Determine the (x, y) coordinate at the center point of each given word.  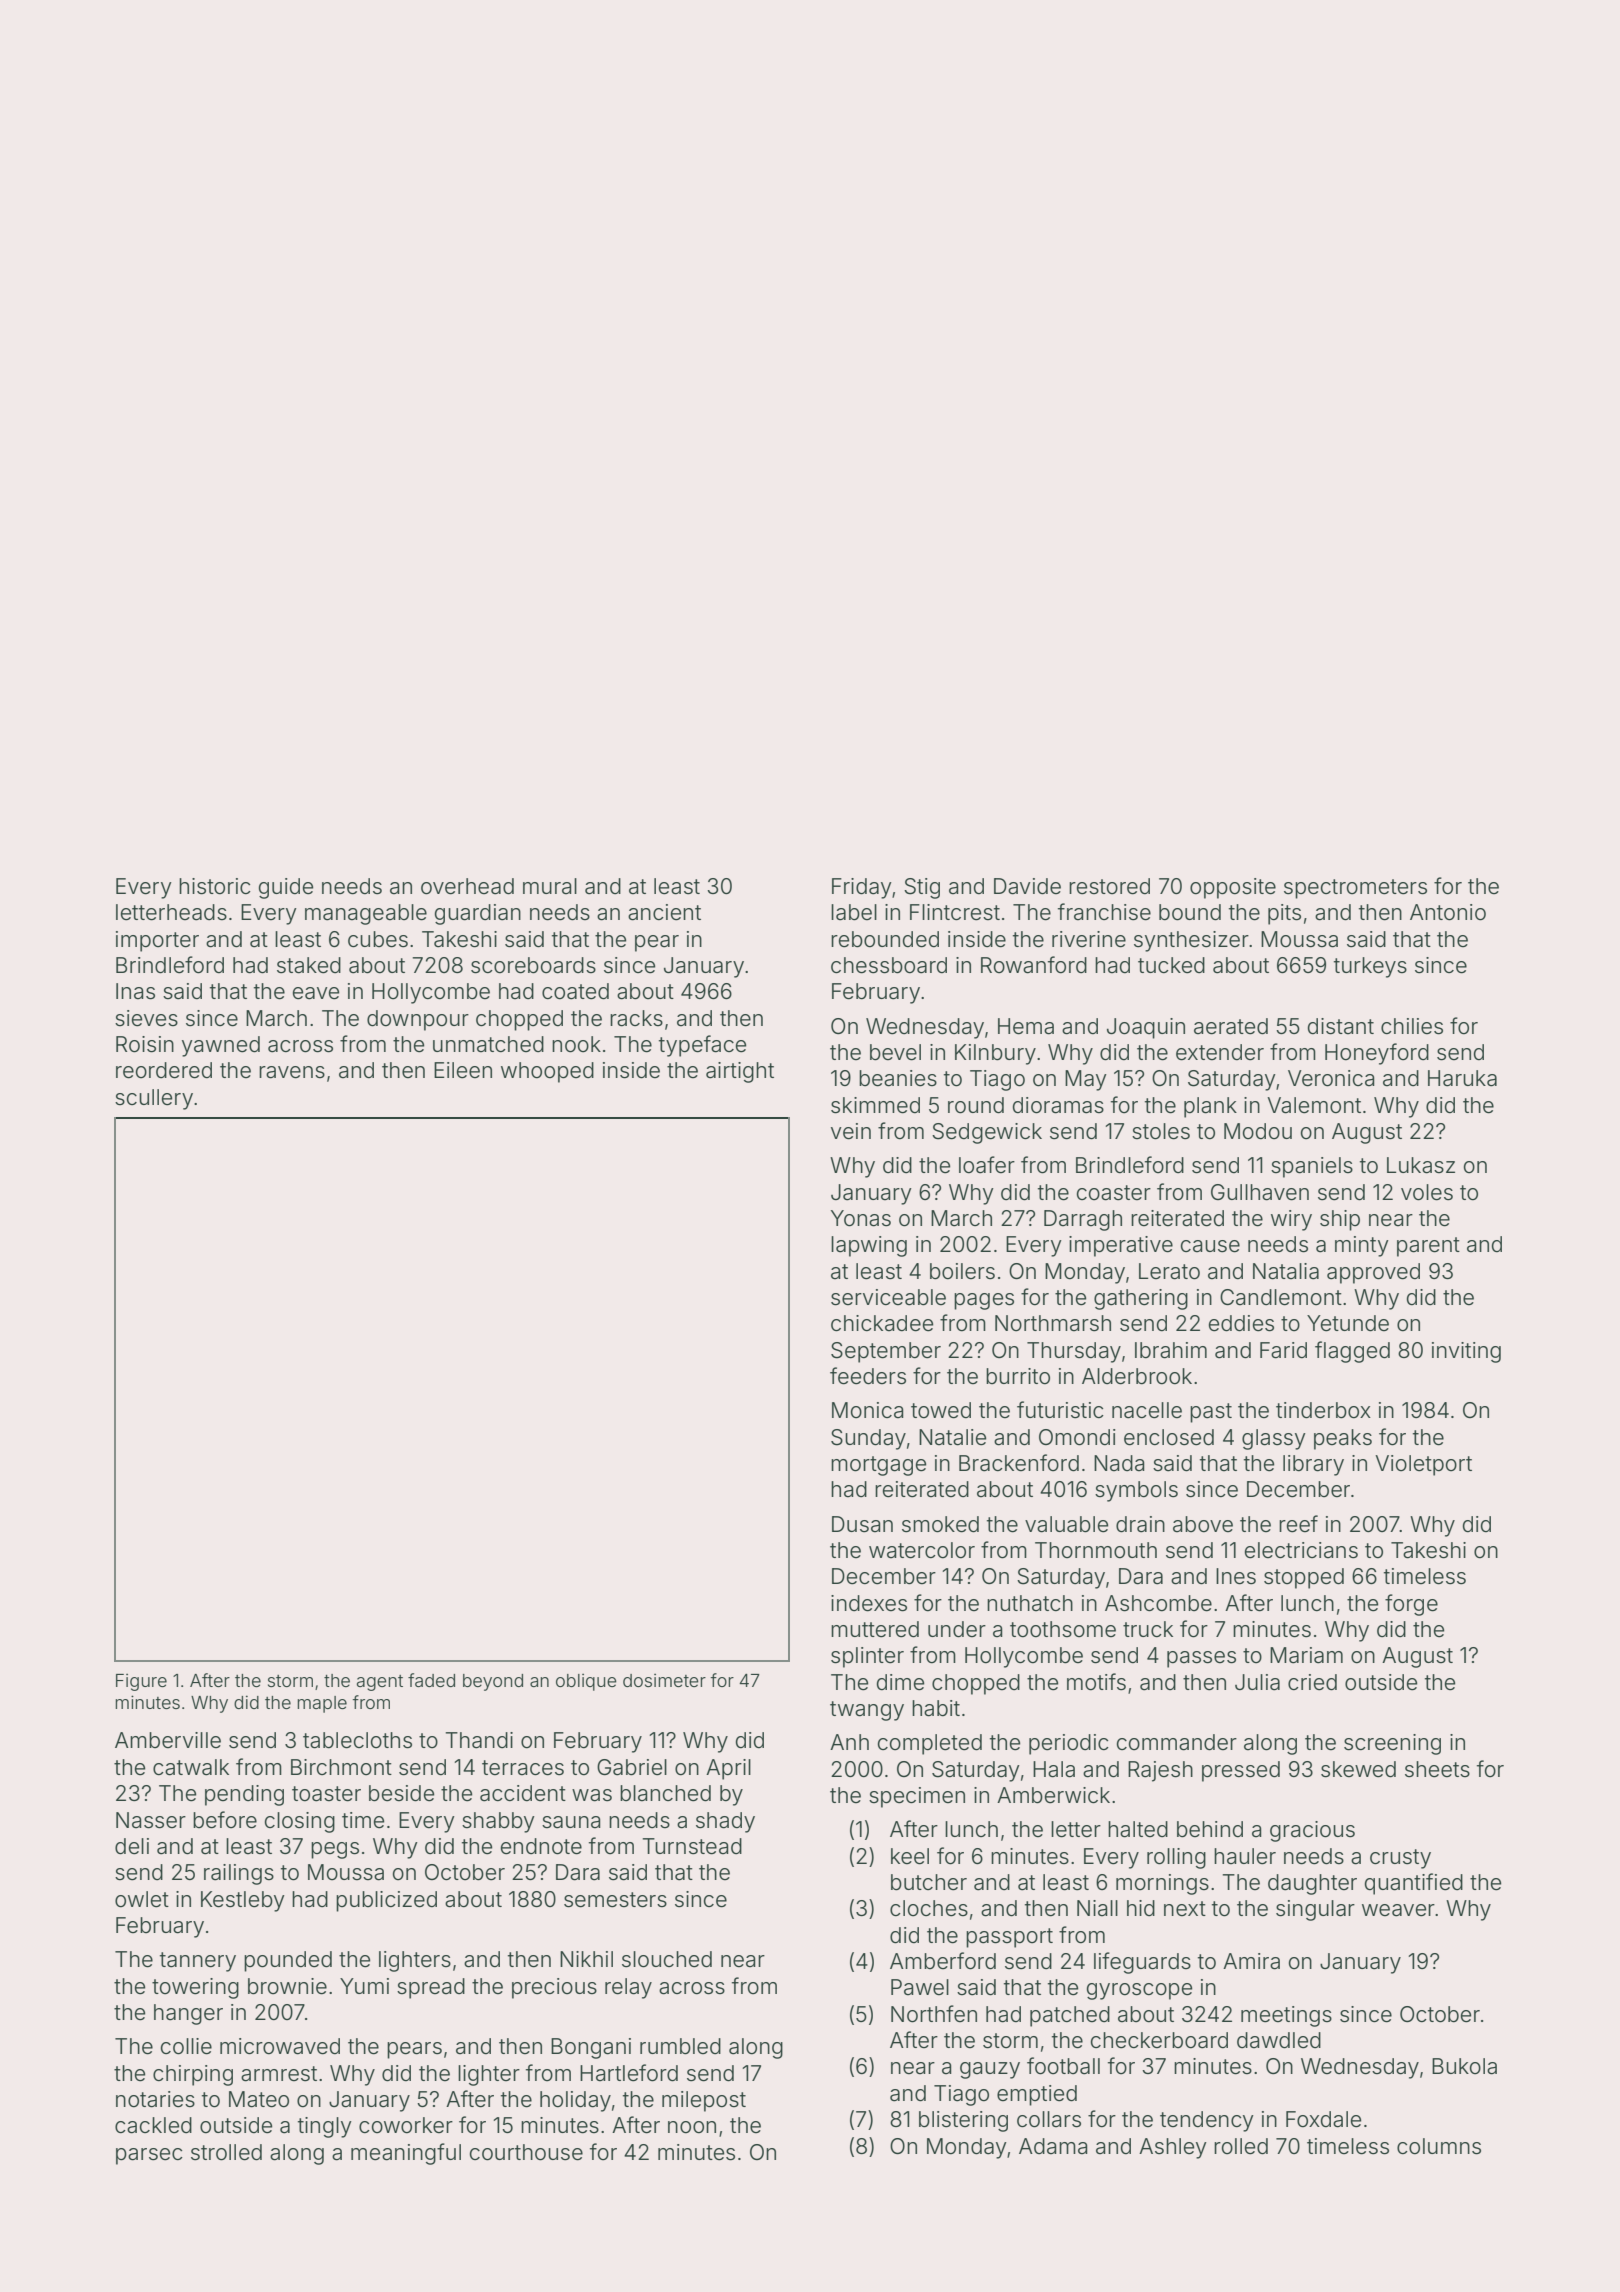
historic (215, 886)
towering (195, 1988)
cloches (929, 1908)
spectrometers (1355, 889)
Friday (862, 888)
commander (1177, 1742)
